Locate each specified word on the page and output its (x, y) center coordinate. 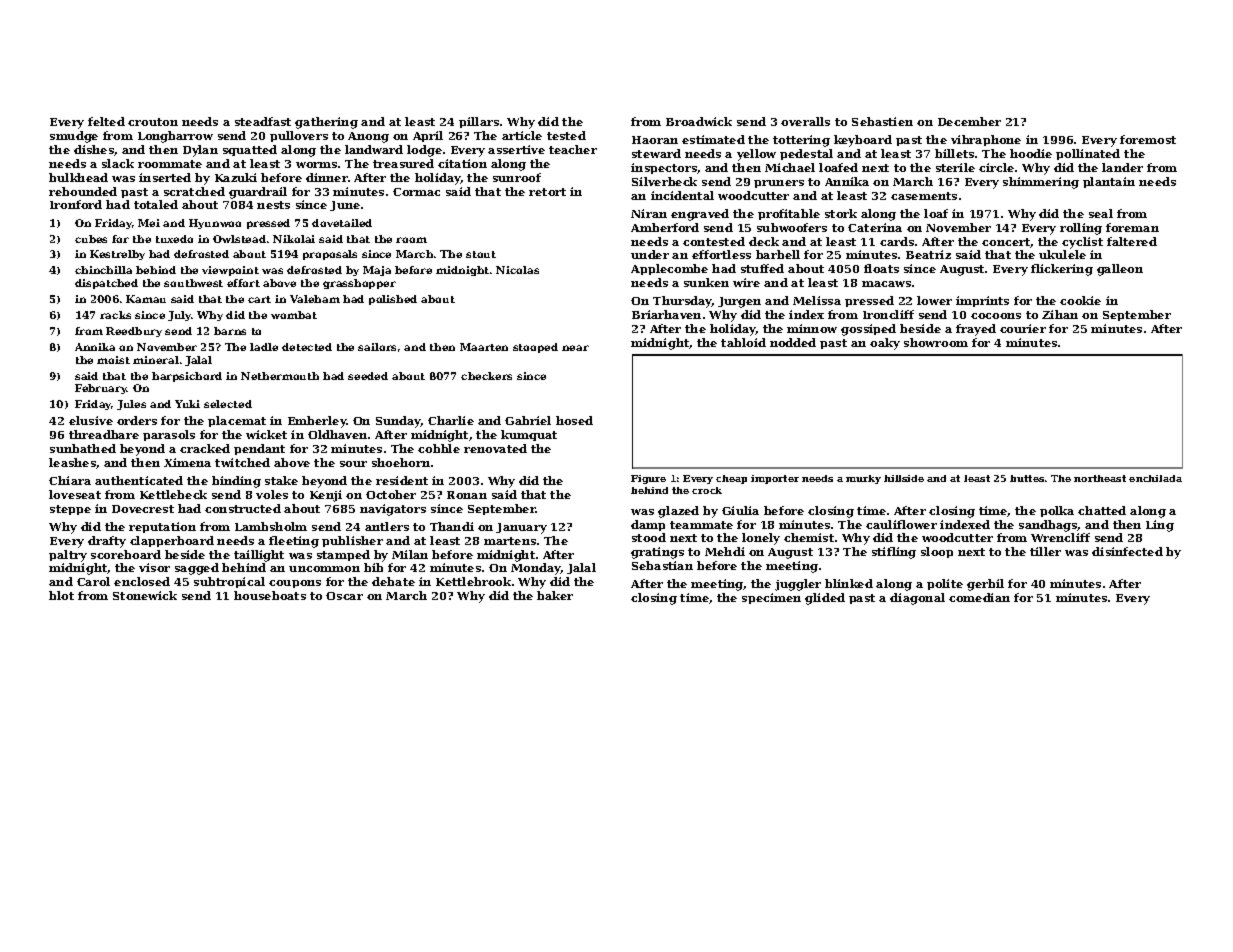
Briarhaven (666, 314)
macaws (886, 284)
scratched (194, 191)
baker (555, 595)
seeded (368, 376)
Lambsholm (271, 526)
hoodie (1031, 153)
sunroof (517, 177)
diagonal (917, 599)
